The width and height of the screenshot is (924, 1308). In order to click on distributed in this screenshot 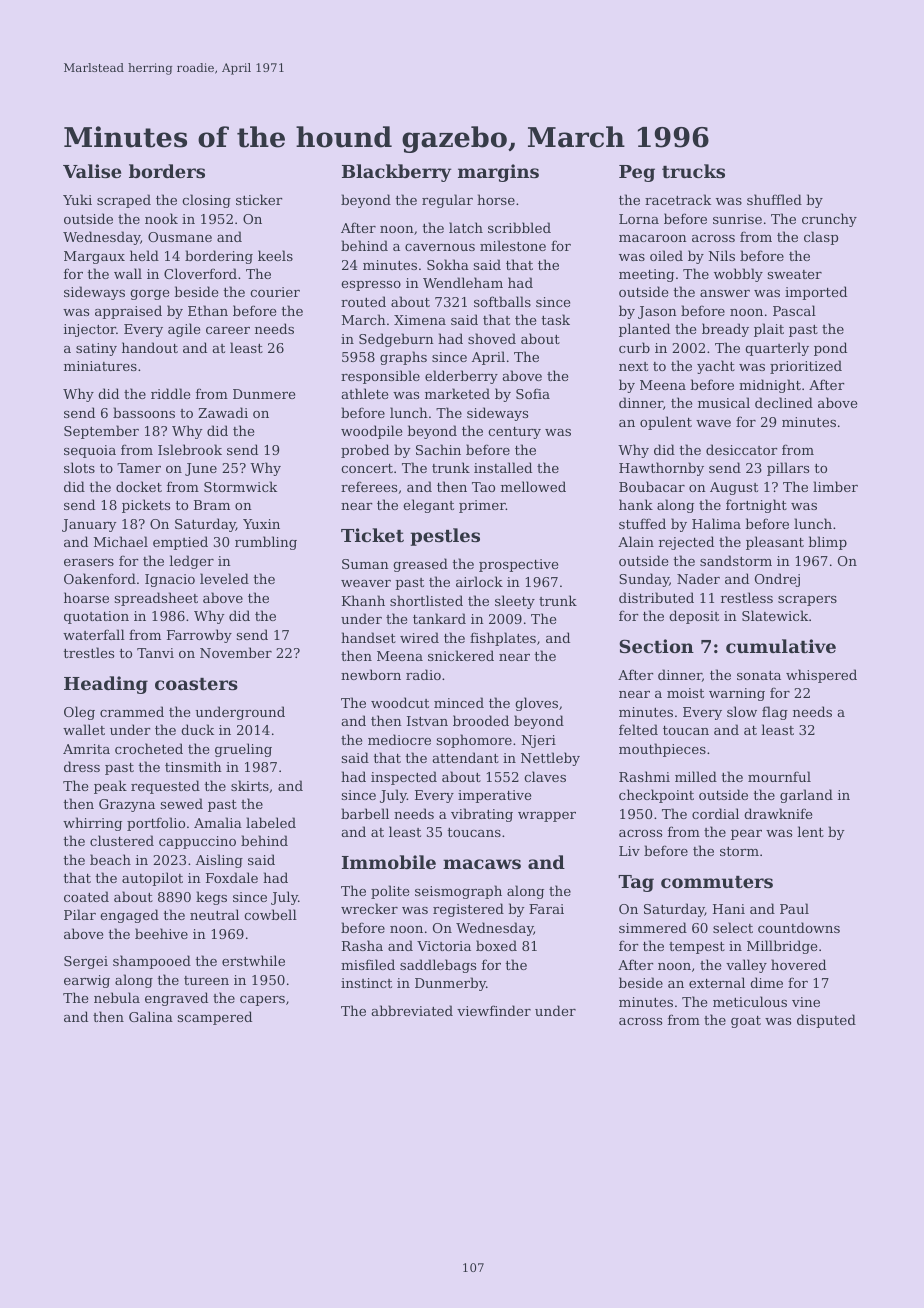, I will do `click(656, 597)`.
